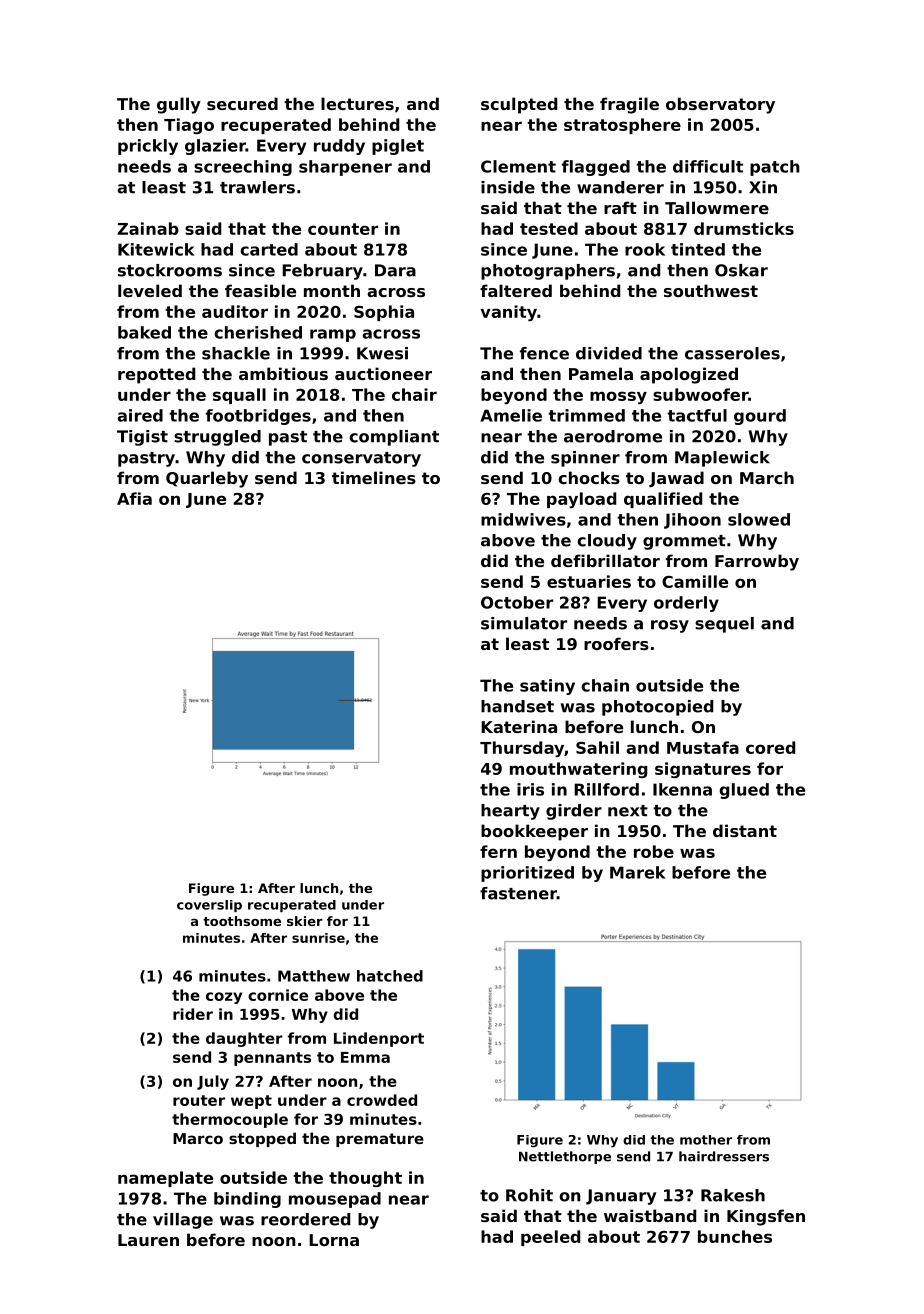  I want to click on Lorna, so click(334, 1240).
